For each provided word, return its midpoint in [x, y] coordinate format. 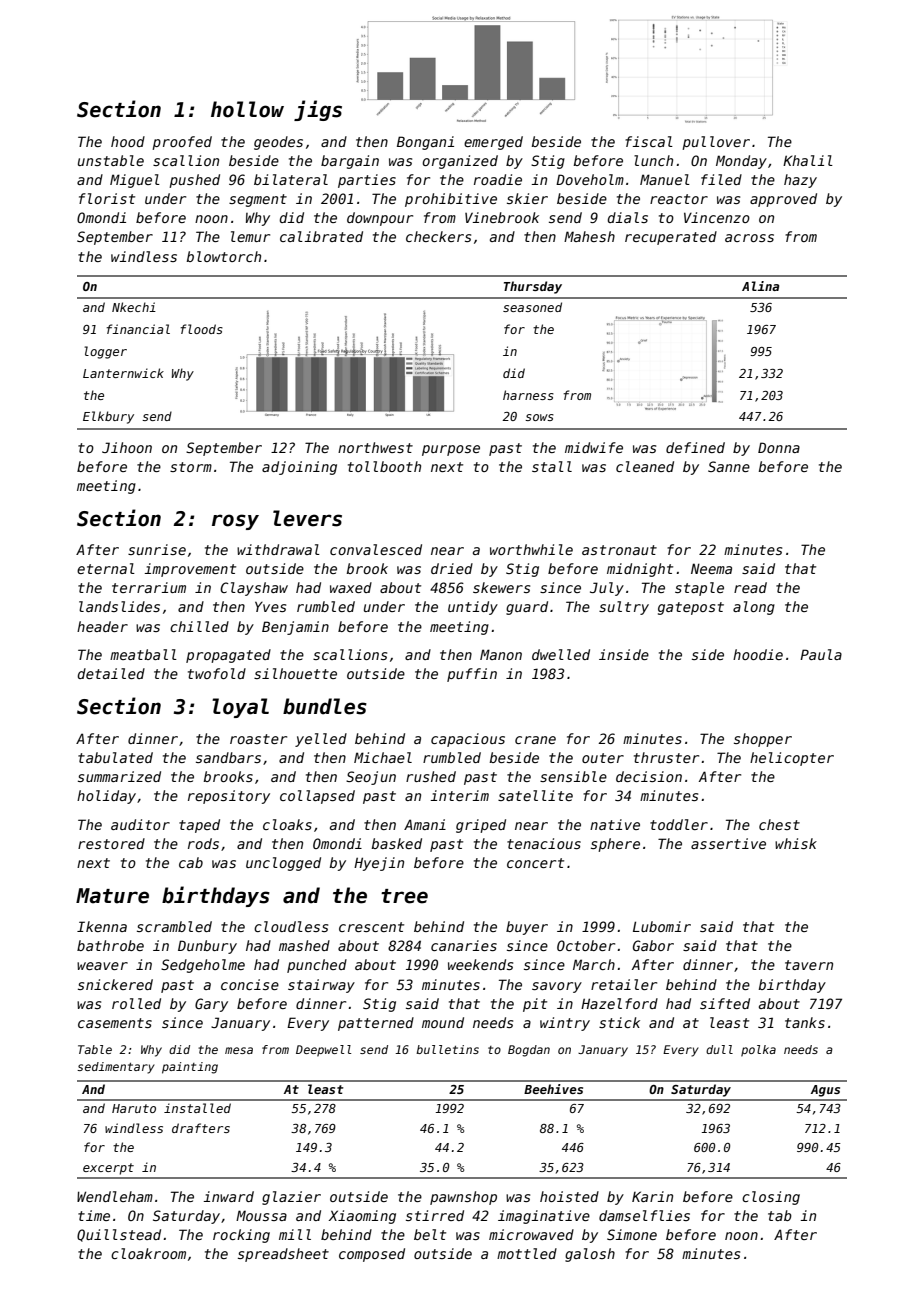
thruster [666, 757]
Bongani [425, 143]
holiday [106, 797]
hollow [247, 109]
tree [404, 896]
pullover [716, 143]
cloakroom [148, 1253]
